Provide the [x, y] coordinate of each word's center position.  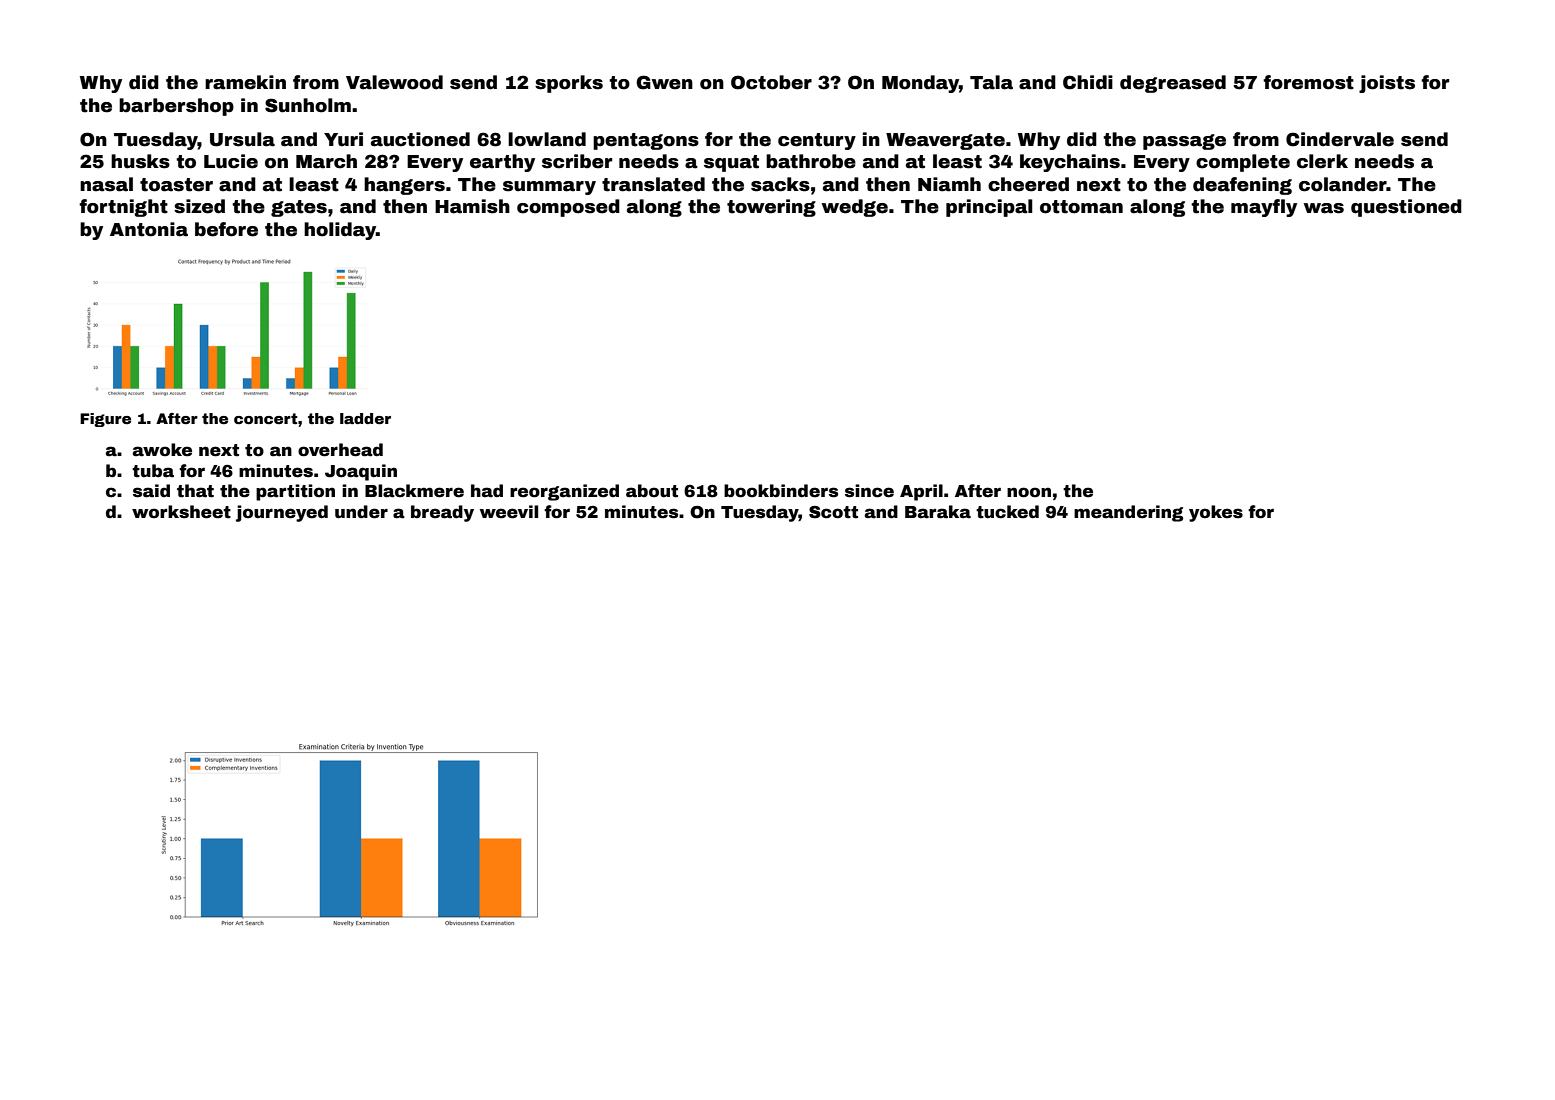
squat [731, 163]
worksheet [181, 512]
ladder [365, 418]
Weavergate [945, 141]
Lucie [231, 161]
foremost [1308, 82]
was [1324, 208]
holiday [340, 231]
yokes [1216, 513]
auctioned [420, 139]
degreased [1173, 84]
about [652, 491]
